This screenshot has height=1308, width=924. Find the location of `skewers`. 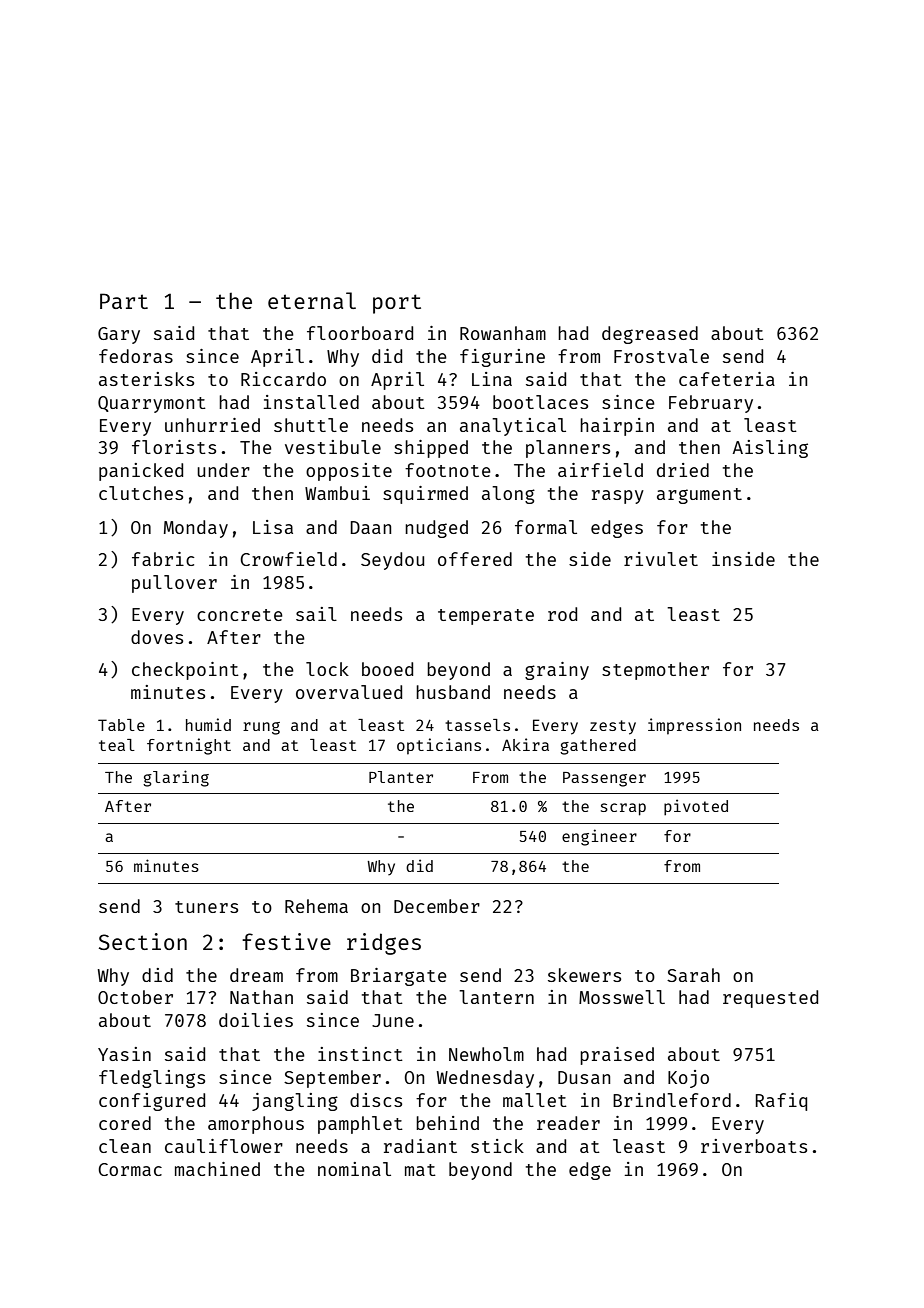

skewers is located at coordinates (584, 975).
